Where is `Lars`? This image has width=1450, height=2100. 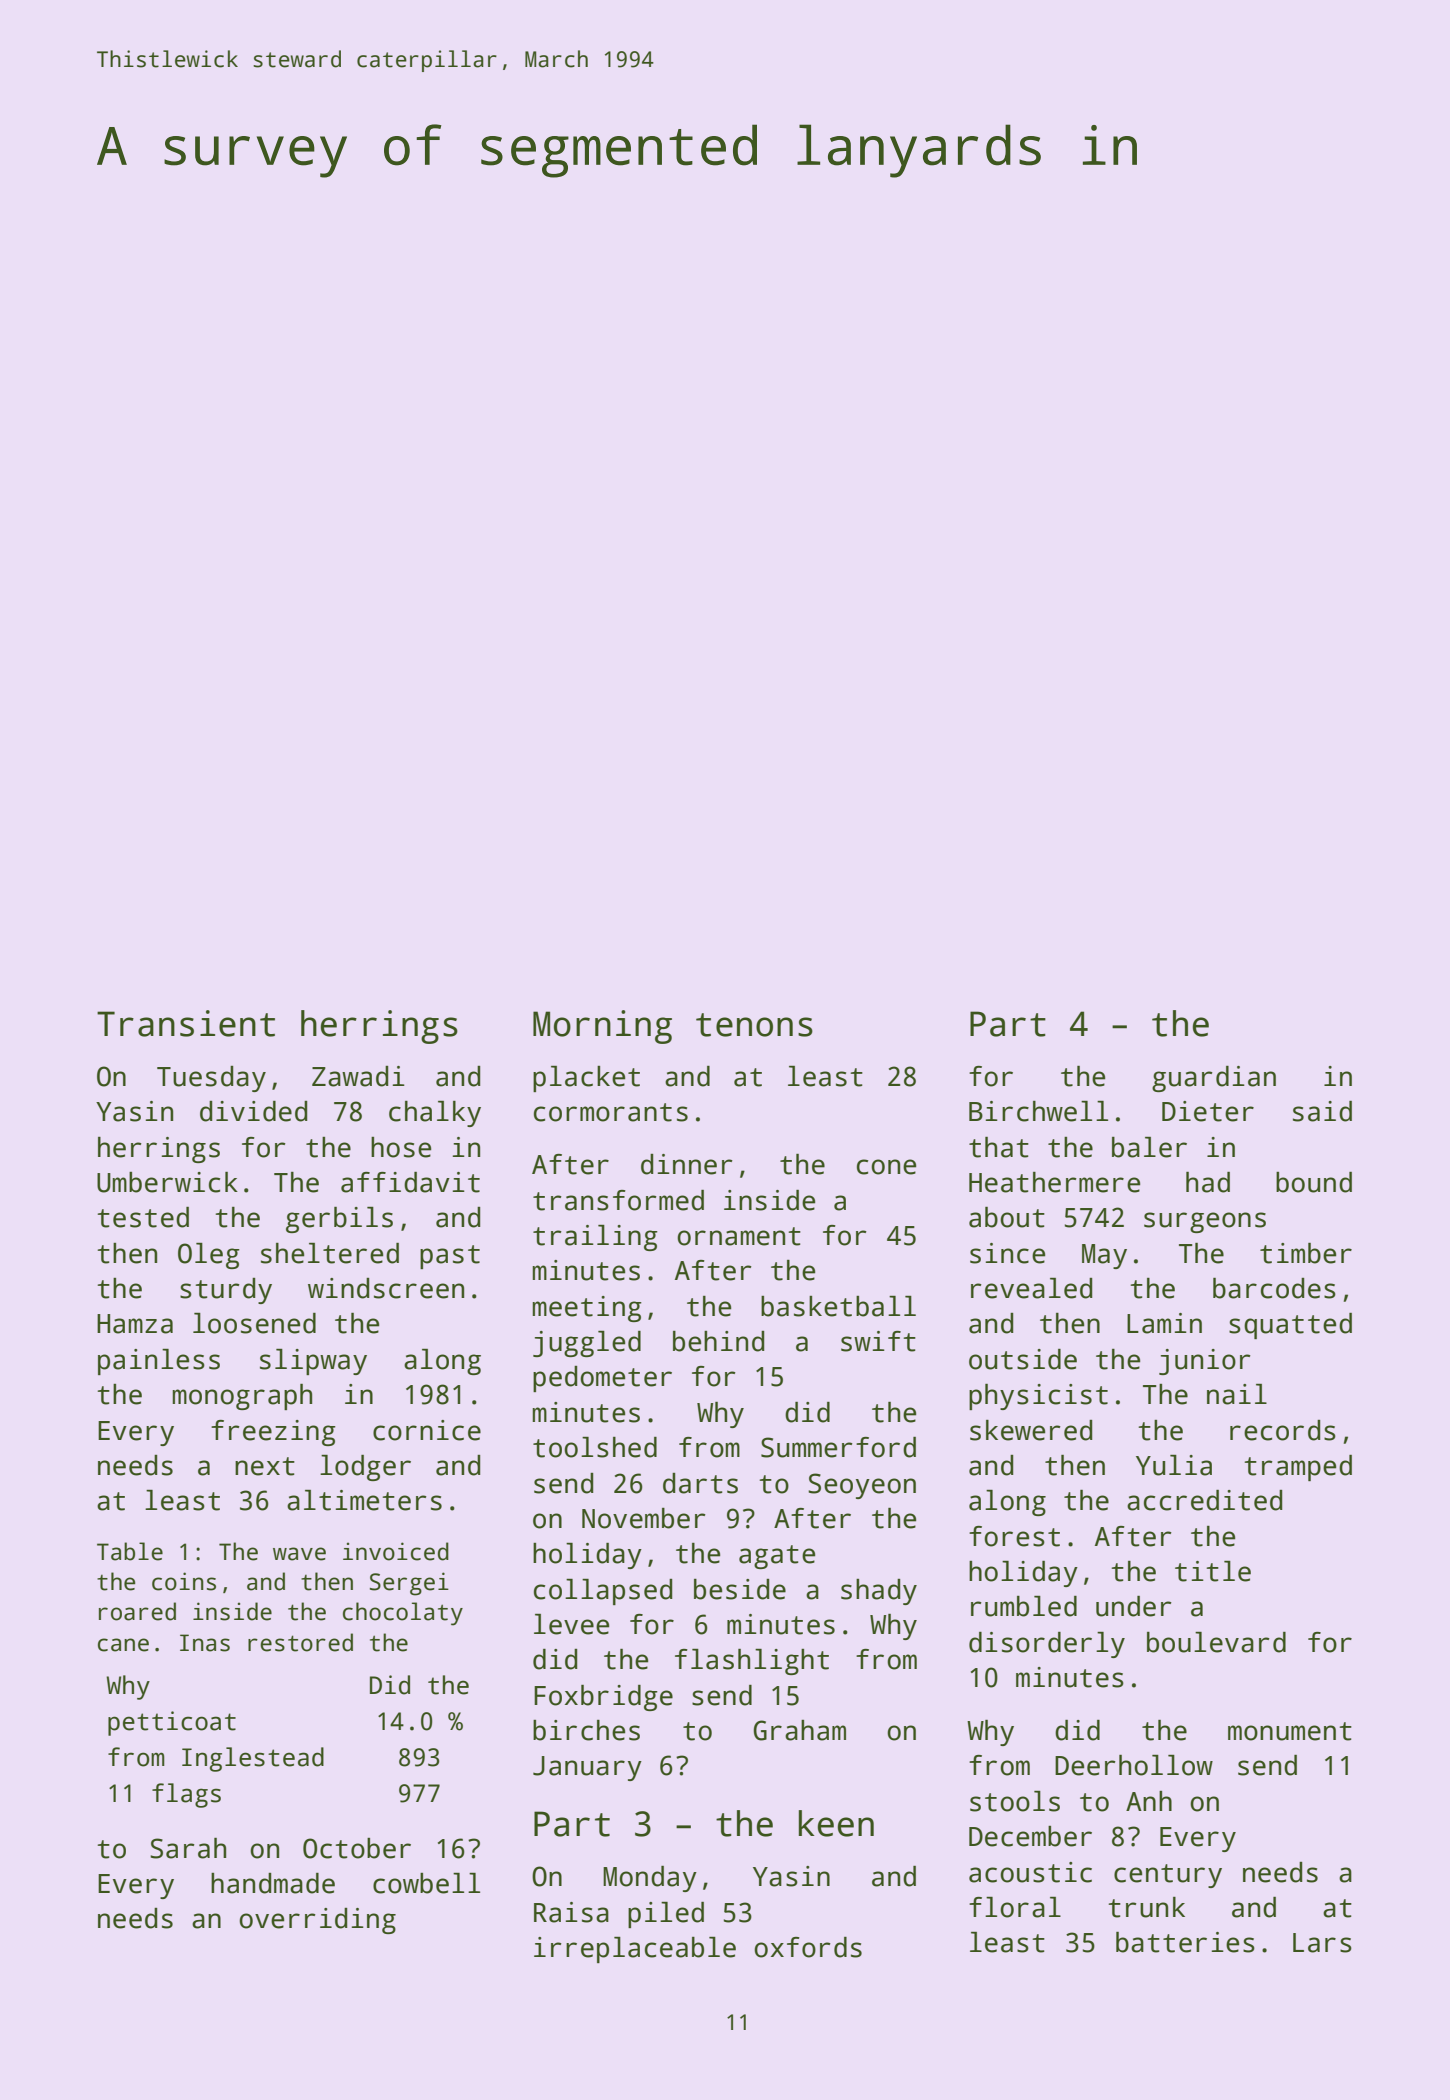
Lars is located at coordinates (1322, 1943).
